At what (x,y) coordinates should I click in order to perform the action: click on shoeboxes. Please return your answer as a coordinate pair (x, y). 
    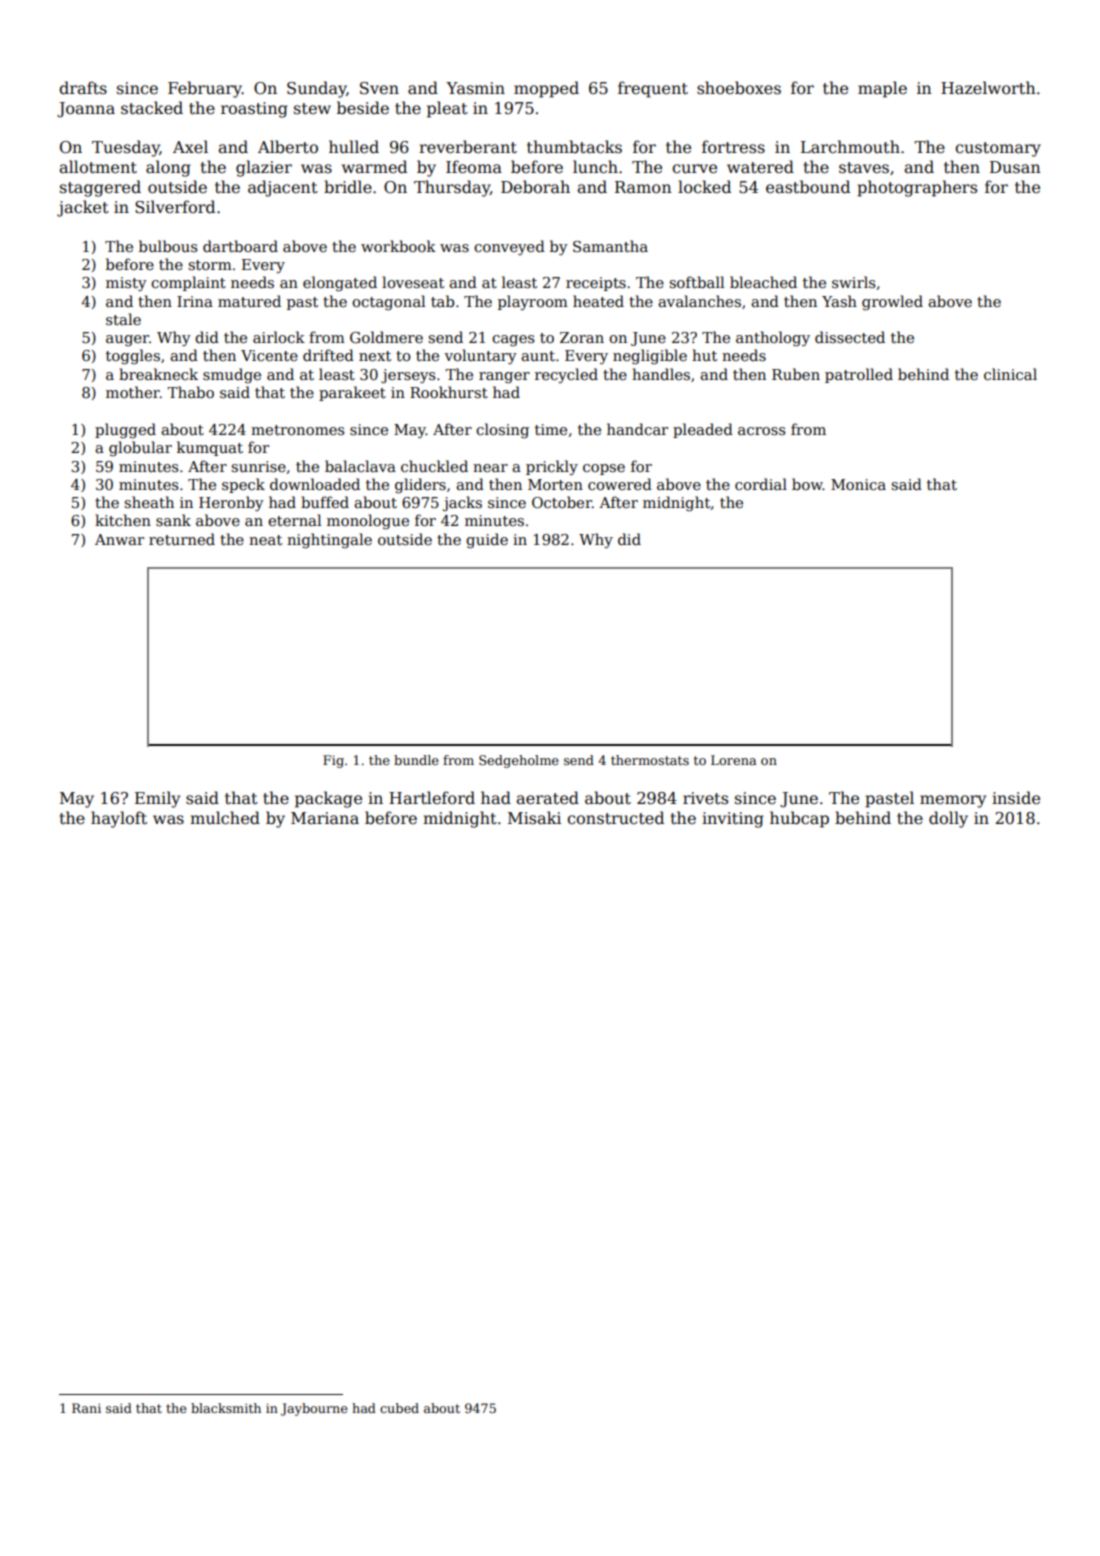
    Looking at the image, I should click on (739, 88).
